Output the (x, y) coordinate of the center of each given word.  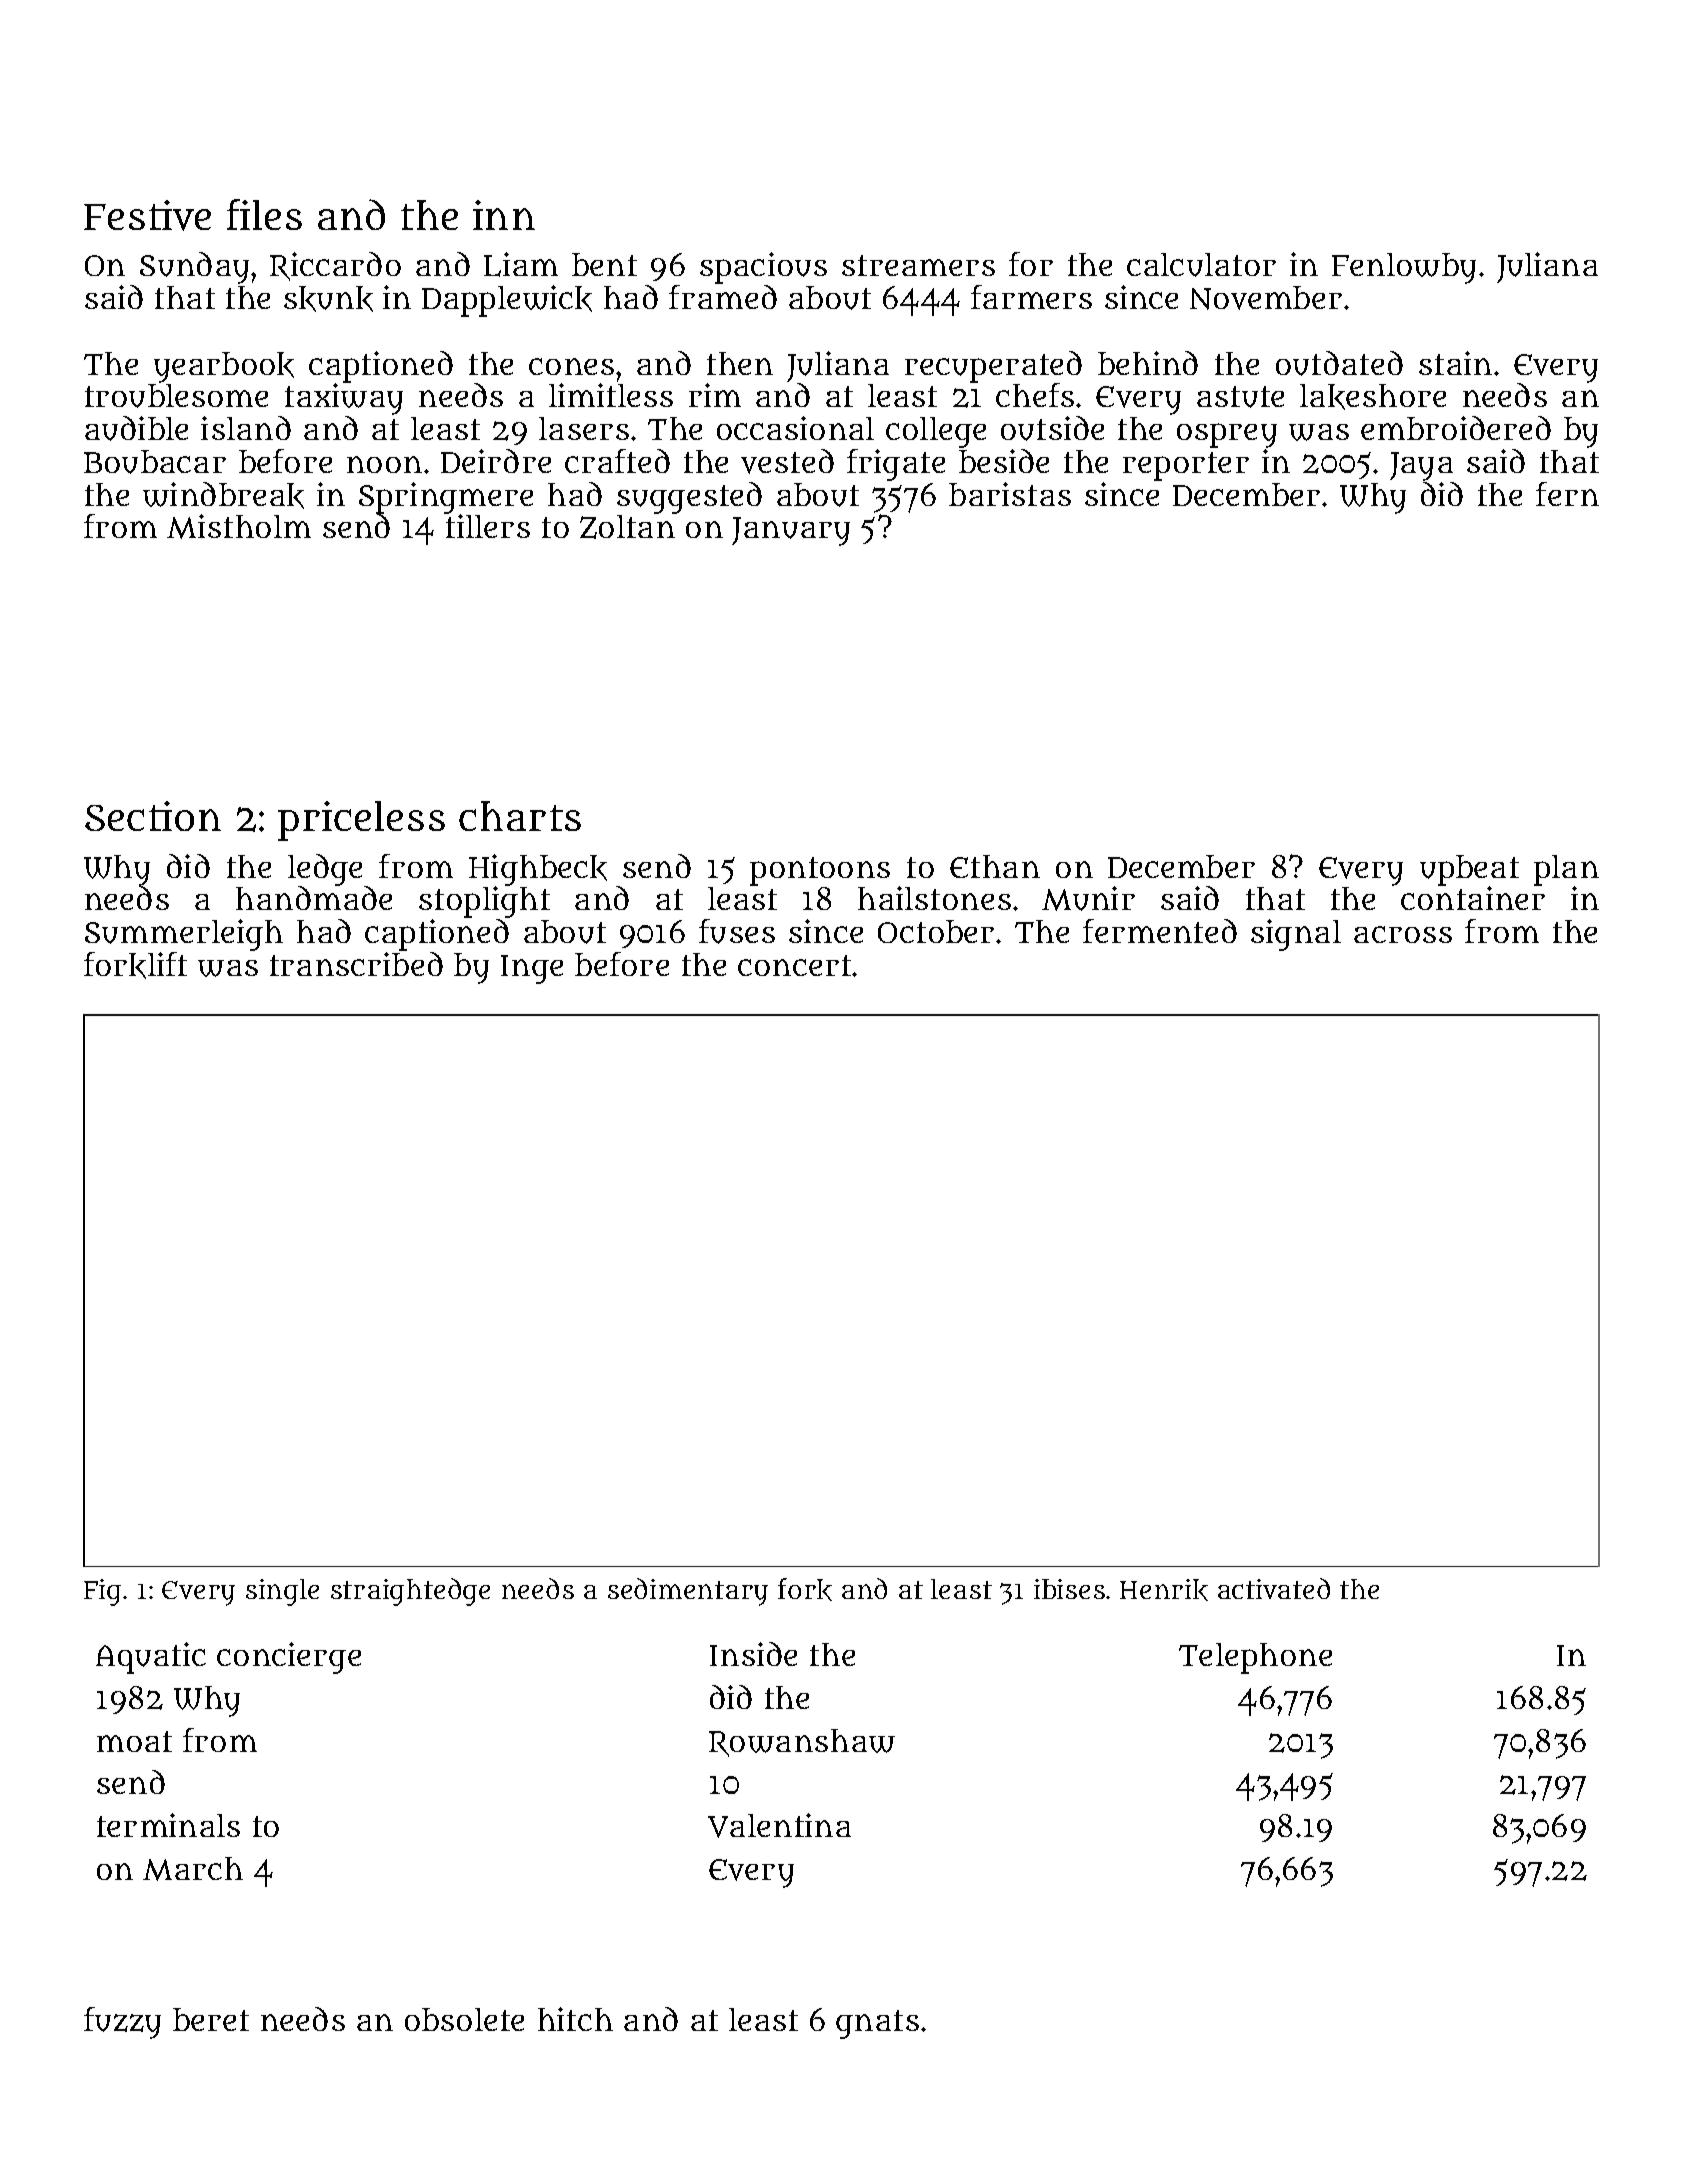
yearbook (224, 367)
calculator (1201, 265)
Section (153, 816)
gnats (877, 2024)
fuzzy (122, 2023)
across (1403, 934)
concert (794, 965)
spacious (763, 268)
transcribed (356, 964)
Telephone (1255, 1658)
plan (1566, 870)
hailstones (934, 898)
